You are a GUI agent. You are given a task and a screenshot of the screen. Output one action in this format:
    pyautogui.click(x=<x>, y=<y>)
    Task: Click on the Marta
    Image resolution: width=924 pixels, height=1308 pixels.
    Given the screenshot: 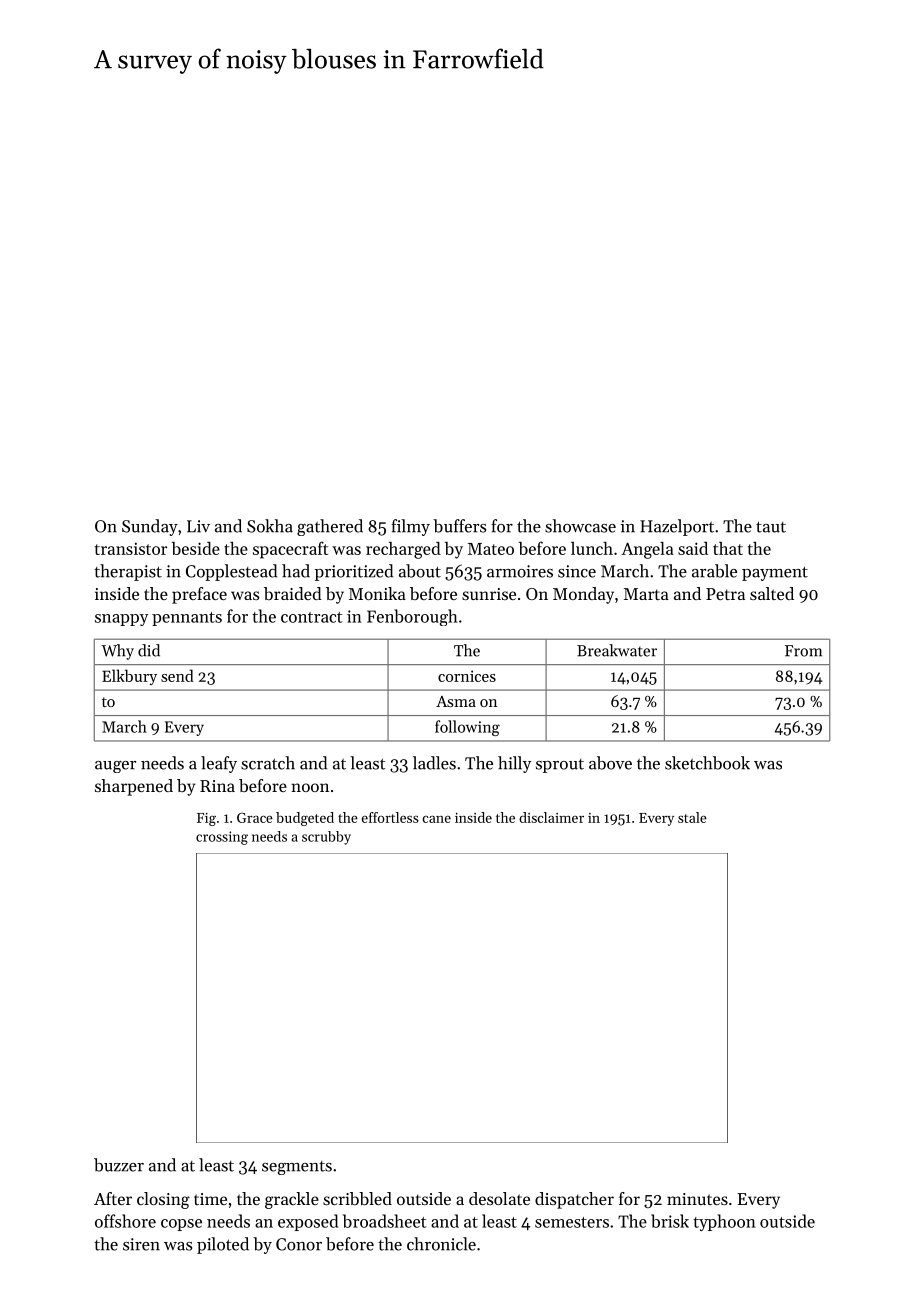 What is the action you would take?
    pyautogui.click(x=646, y=594)
